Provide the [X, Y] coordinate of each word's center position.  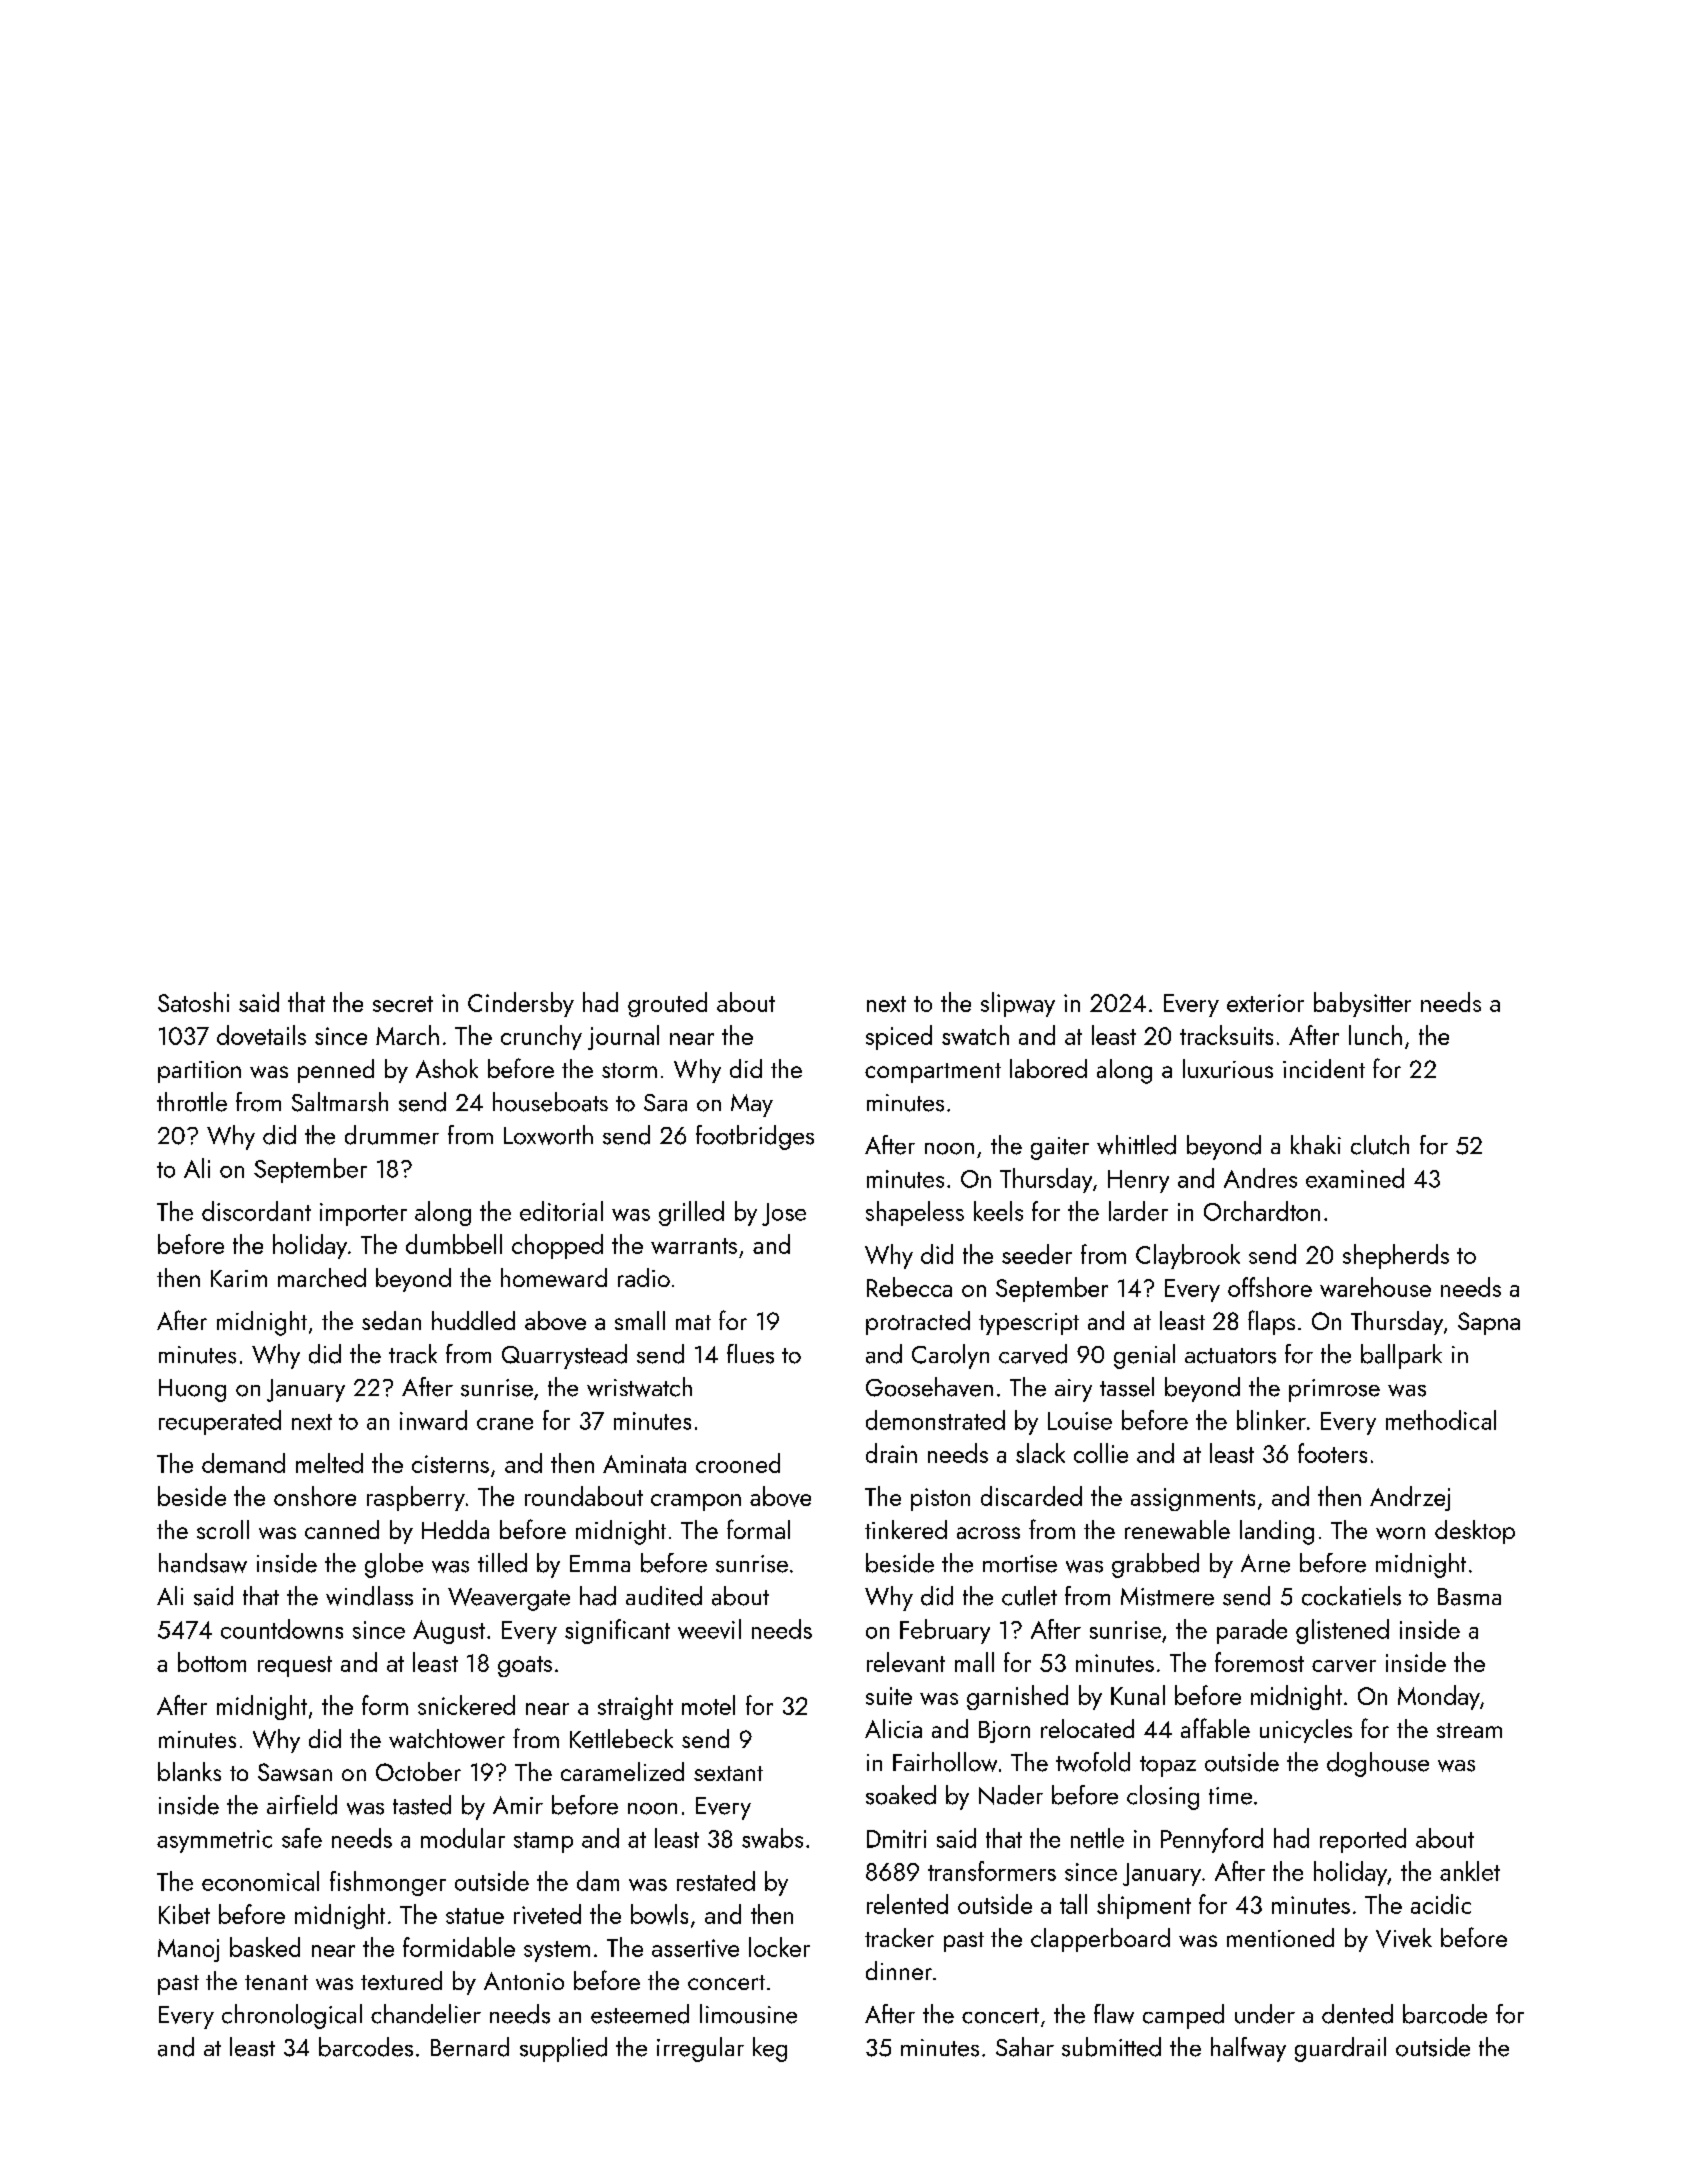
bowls [659, 1914]
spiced [899, 1037]
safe [302, 1838]
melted [329, 1463]
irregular [700, 2049]
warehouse [1375, 1287]
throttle [192, 1102]
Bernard [470, 2047]
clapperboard [1100, 1940]
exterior [1265, 1003]
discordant [256, 1211]
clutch [1380, 1145]
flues [750, 1354]
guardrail [1340, 2049]
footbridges [755, 1137]
